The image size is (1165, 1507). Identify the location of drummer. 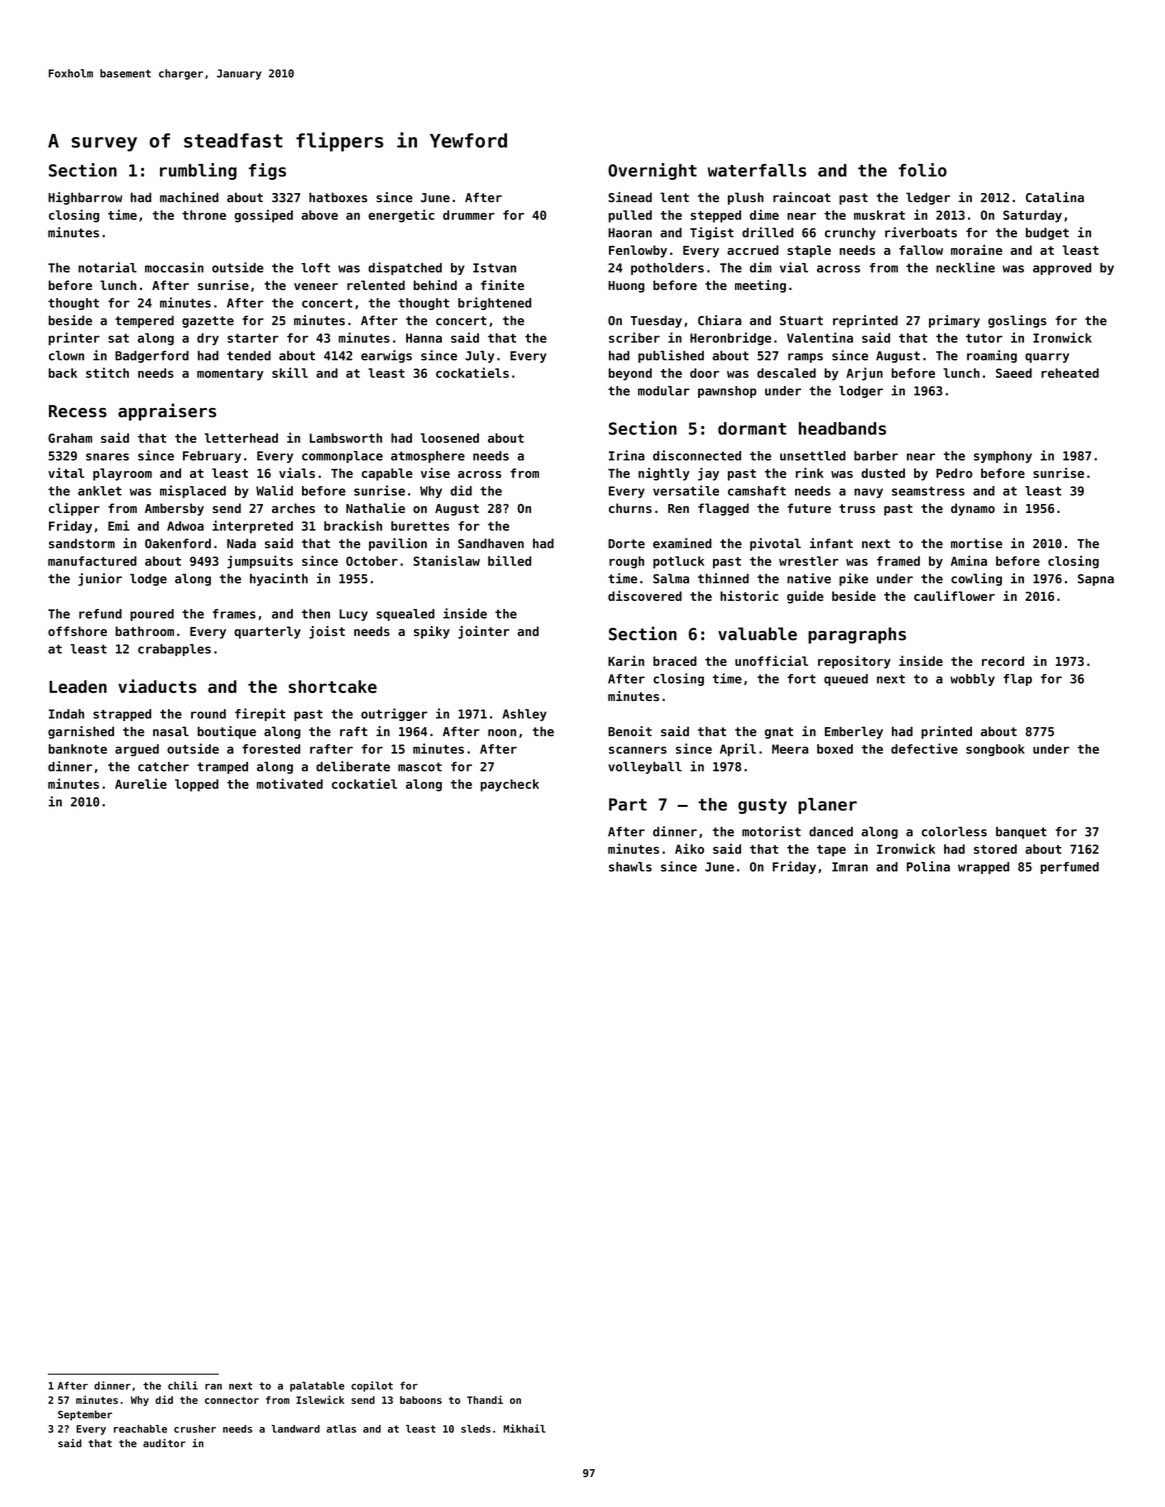
(469, 215).
